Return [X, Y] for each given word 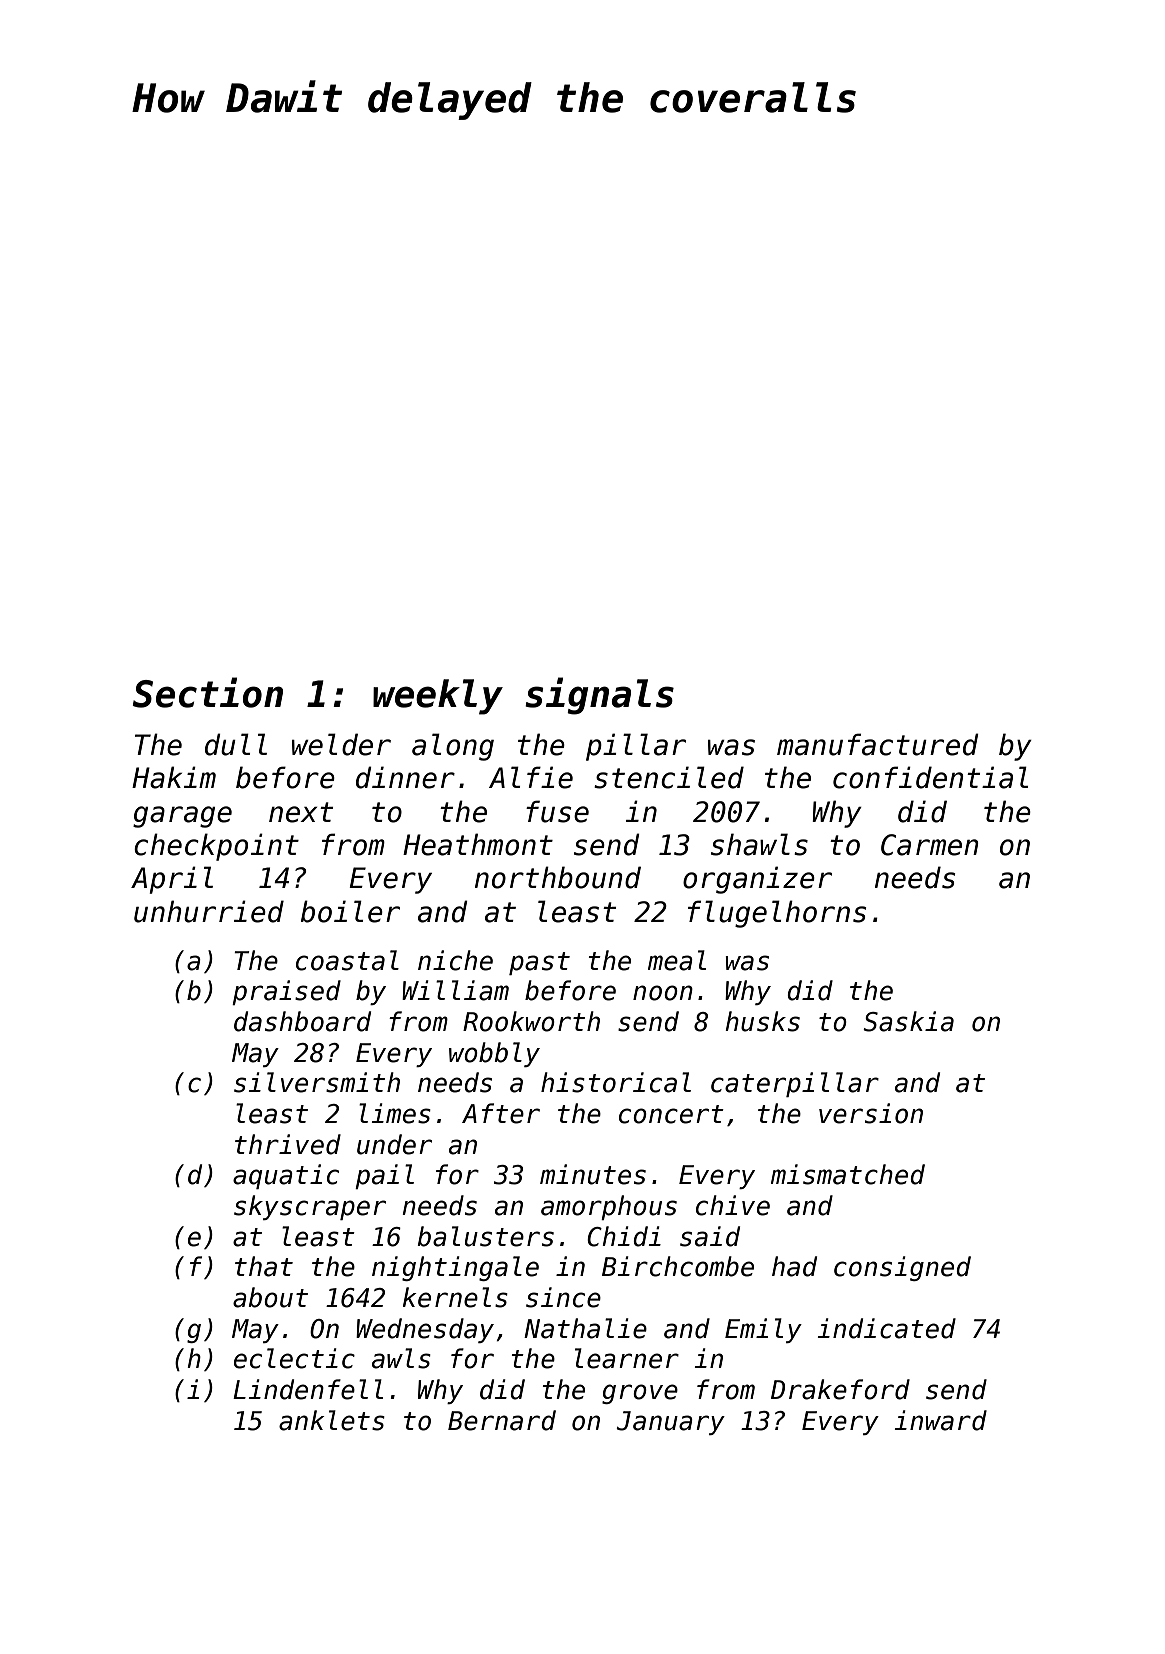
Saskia [908, 1021]
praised [286, 992]
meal [677, 960]
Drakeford [840, 1389]
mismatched [848, 1174]
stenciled [669, 777]
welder [341, 744]
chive [733, 1205]
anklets [332, 1420]
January [670, 1423]
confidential [930, 777]
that [264, 1266]
